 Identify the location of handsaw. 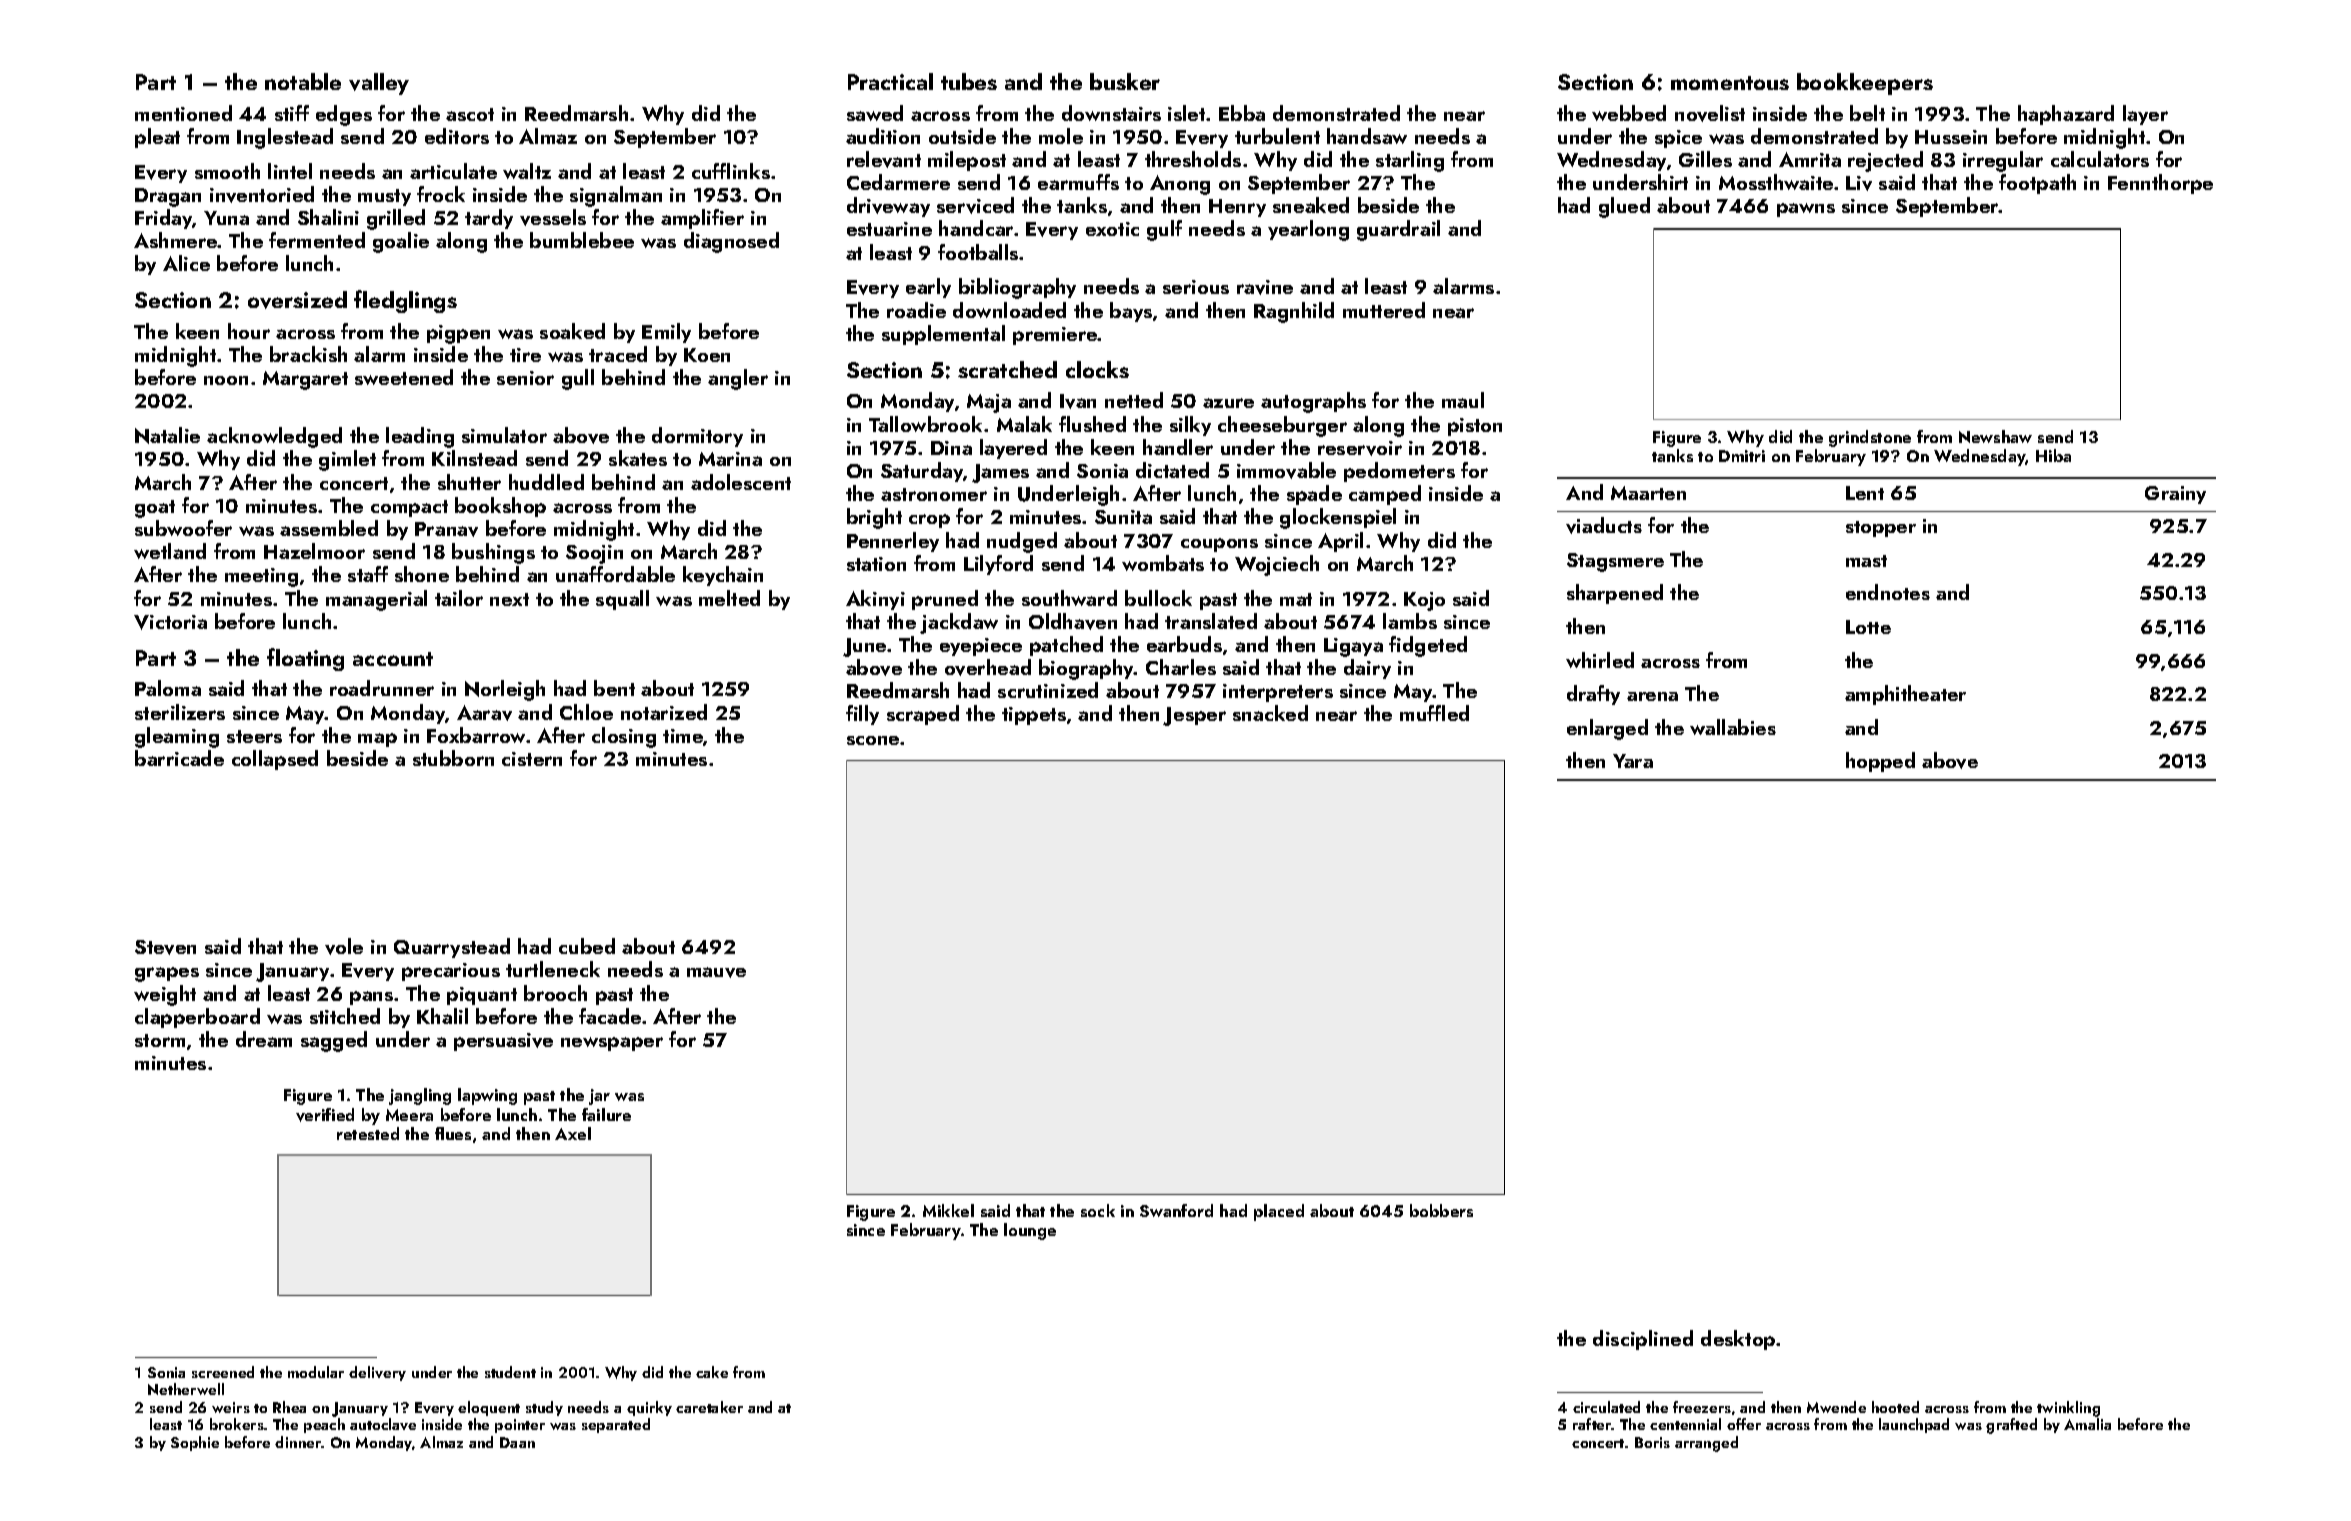
(1367, 136).
